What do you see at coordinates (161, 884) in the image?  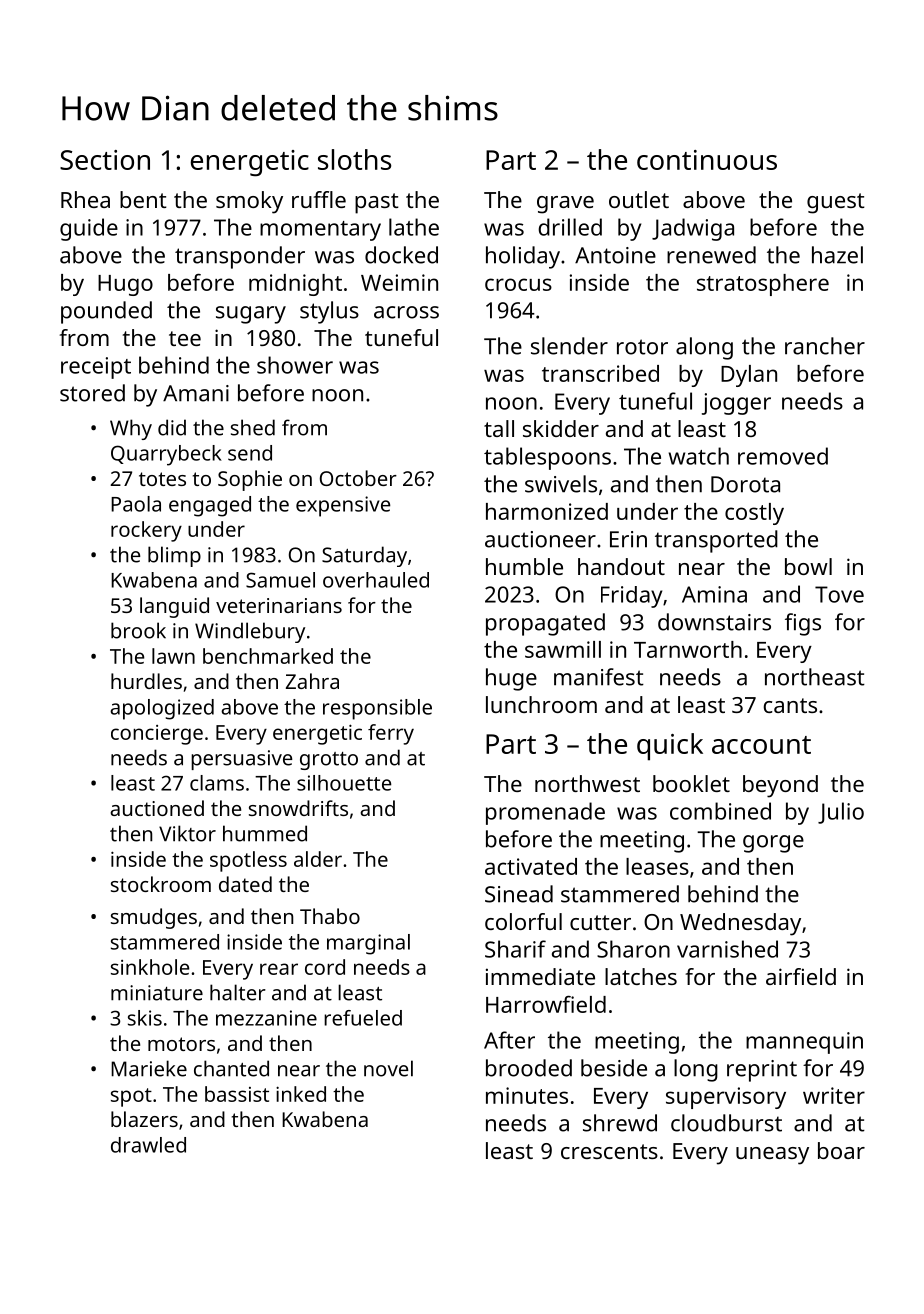 I see `stockroom` at bounding box center [161, 884].
